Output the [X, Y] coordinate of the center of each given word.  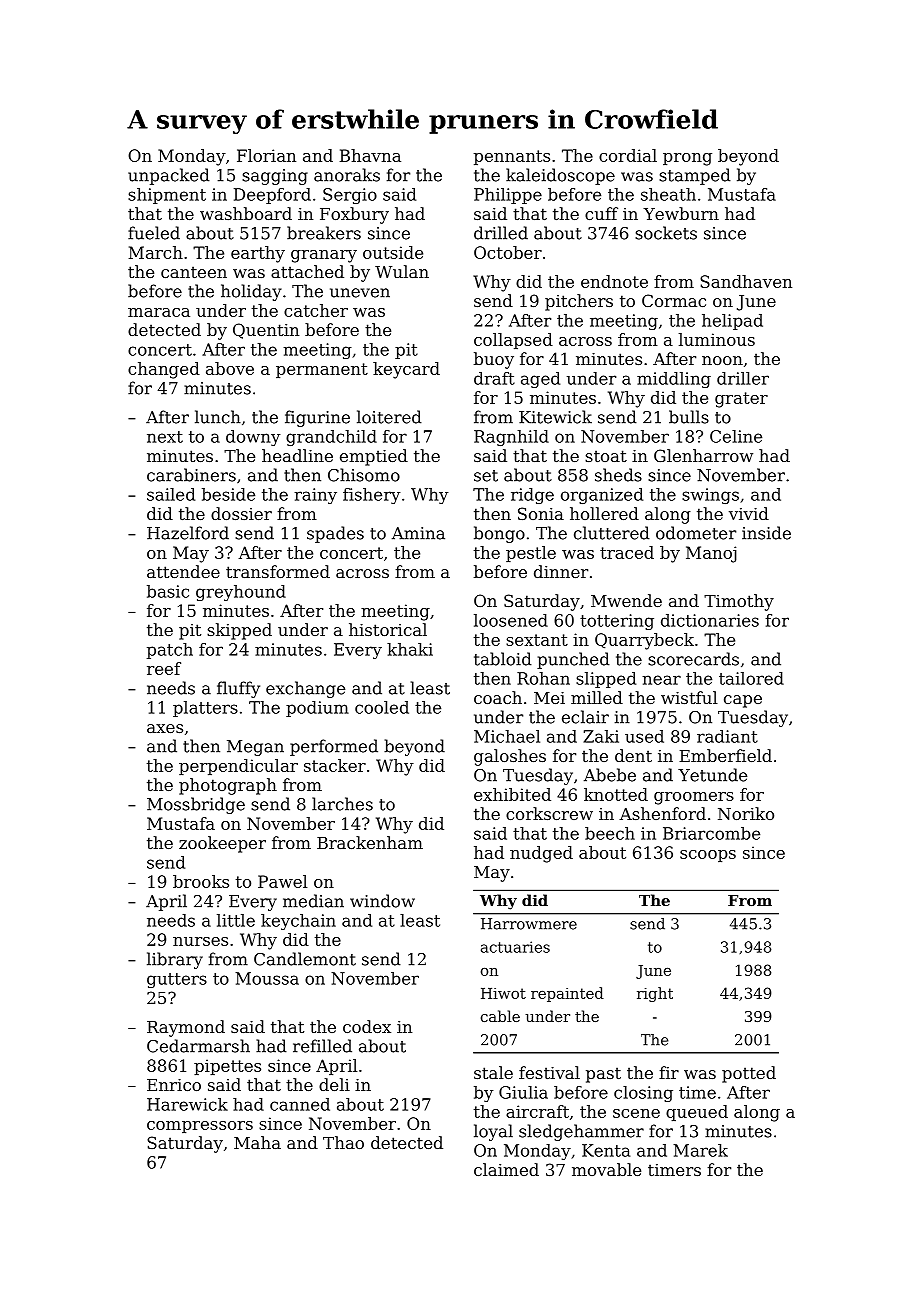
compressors [200, 1127]
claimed [506, 1169]
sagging [275, 177]
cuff [601, 213]
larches [342, 804]
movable [606, 1169]
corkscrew [549, 813]
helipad [732, 322]
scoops [708, 856]
